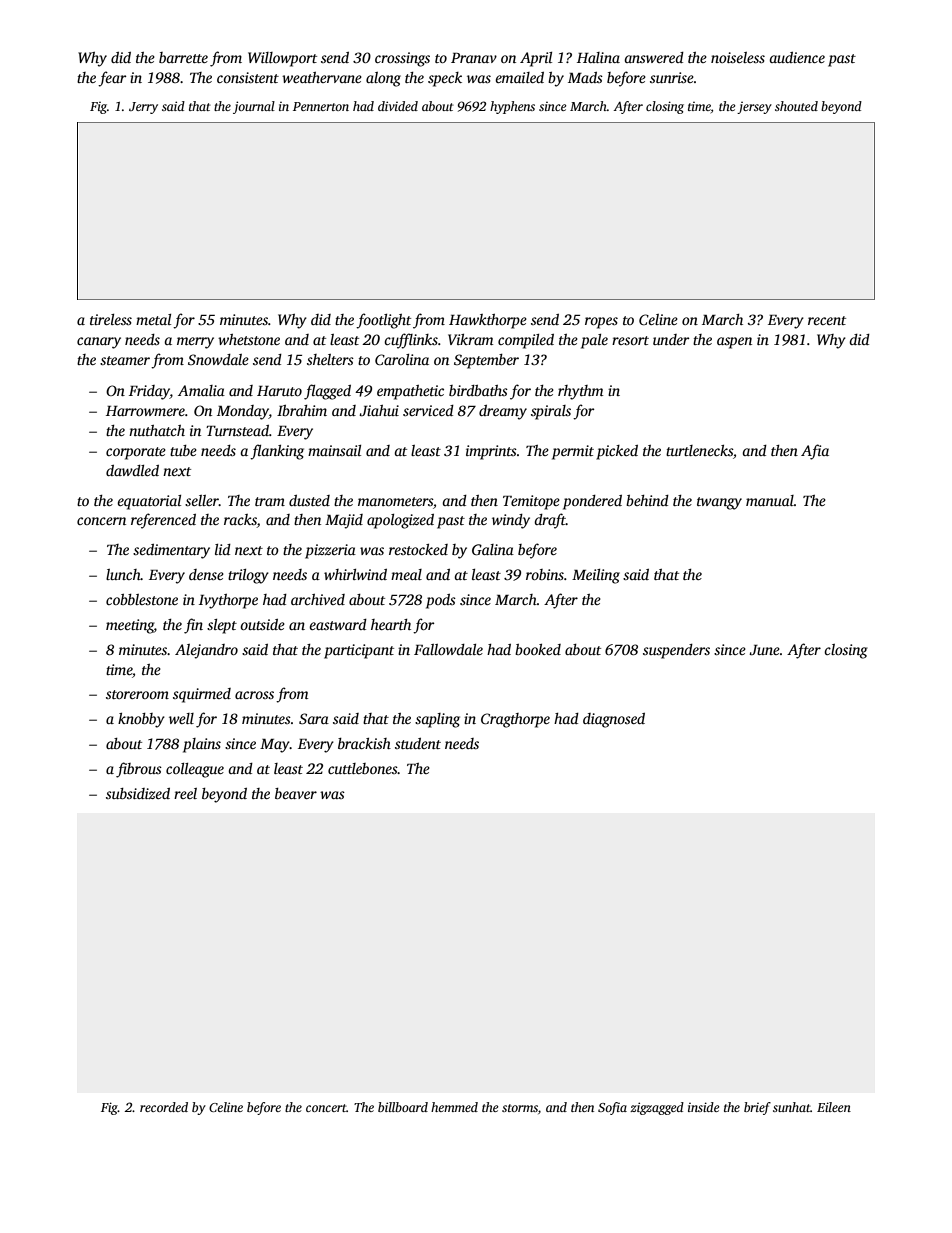  Describe the element at coordinates (223, 549) in the screenshot. I see `lid` at that location.
